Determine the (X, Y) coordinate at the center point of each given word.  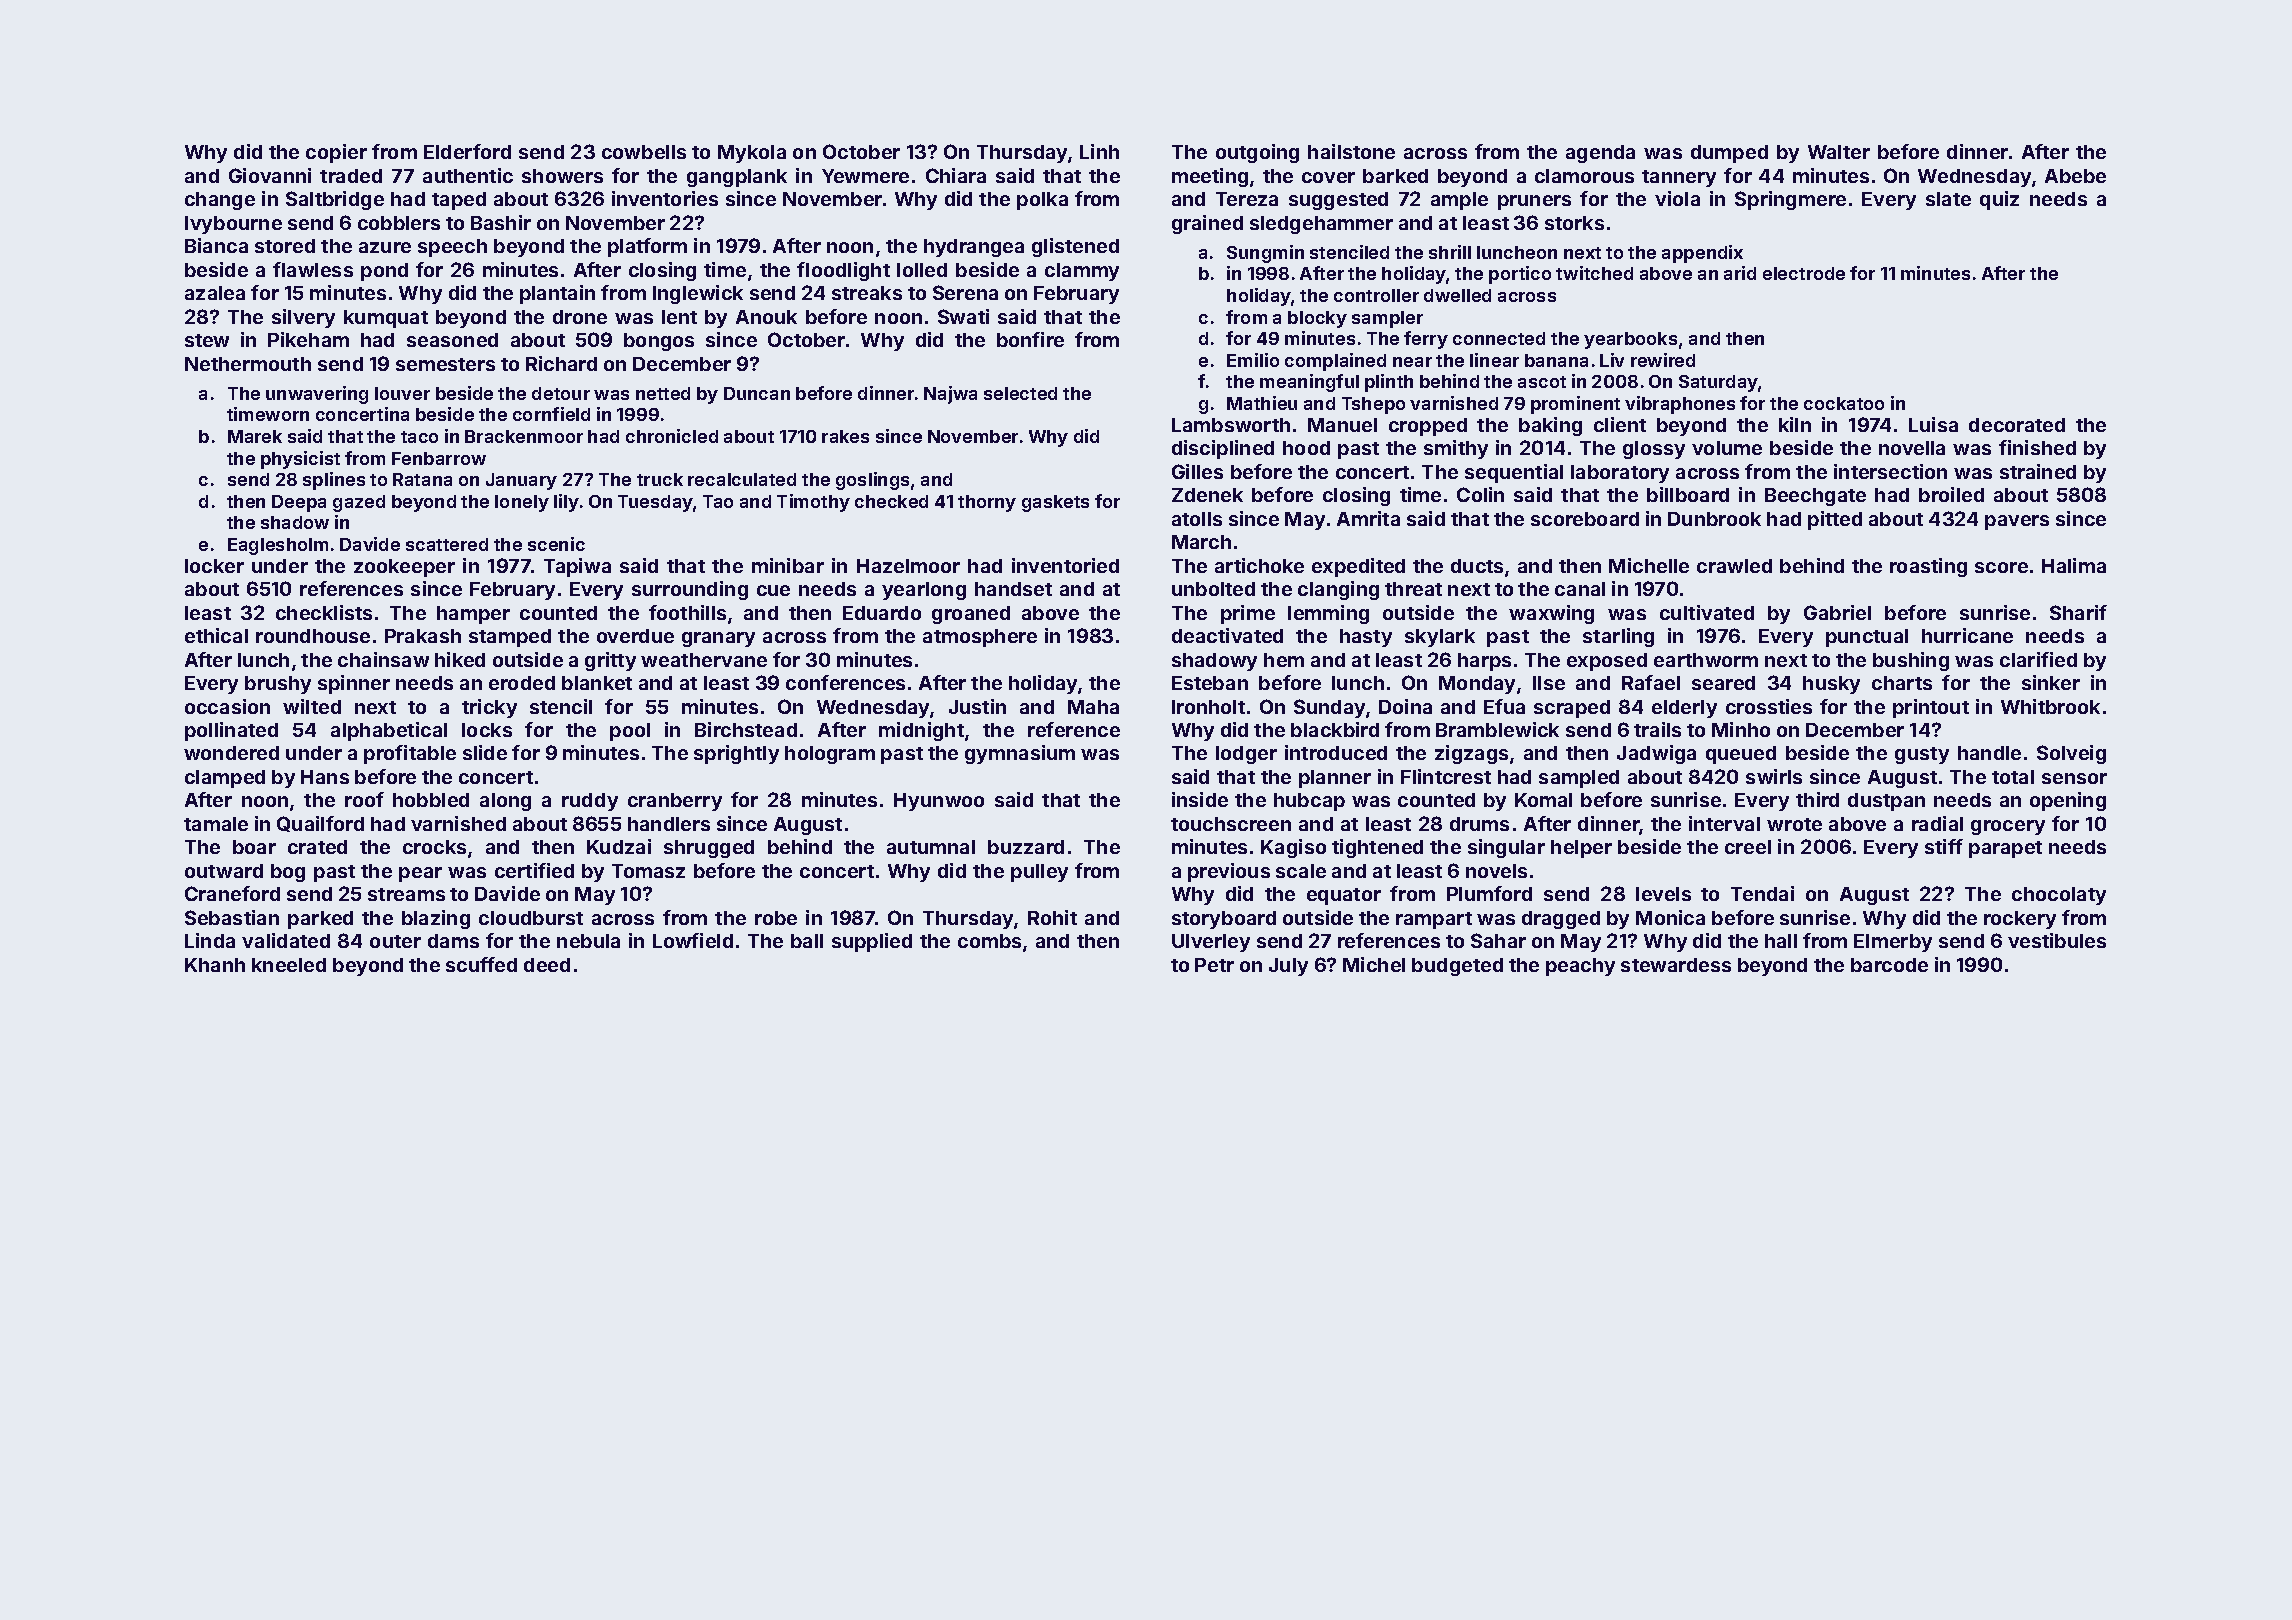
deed (547, 965)
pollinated (231, 731)
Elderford (467, 151)
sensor (2074, 778)
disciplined (1223, 449)
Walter (1839, 152)
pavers (2017, 522)
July (1288, 967)
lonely (522, 503)
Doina (1405, 706)
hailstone (1351, 151)
